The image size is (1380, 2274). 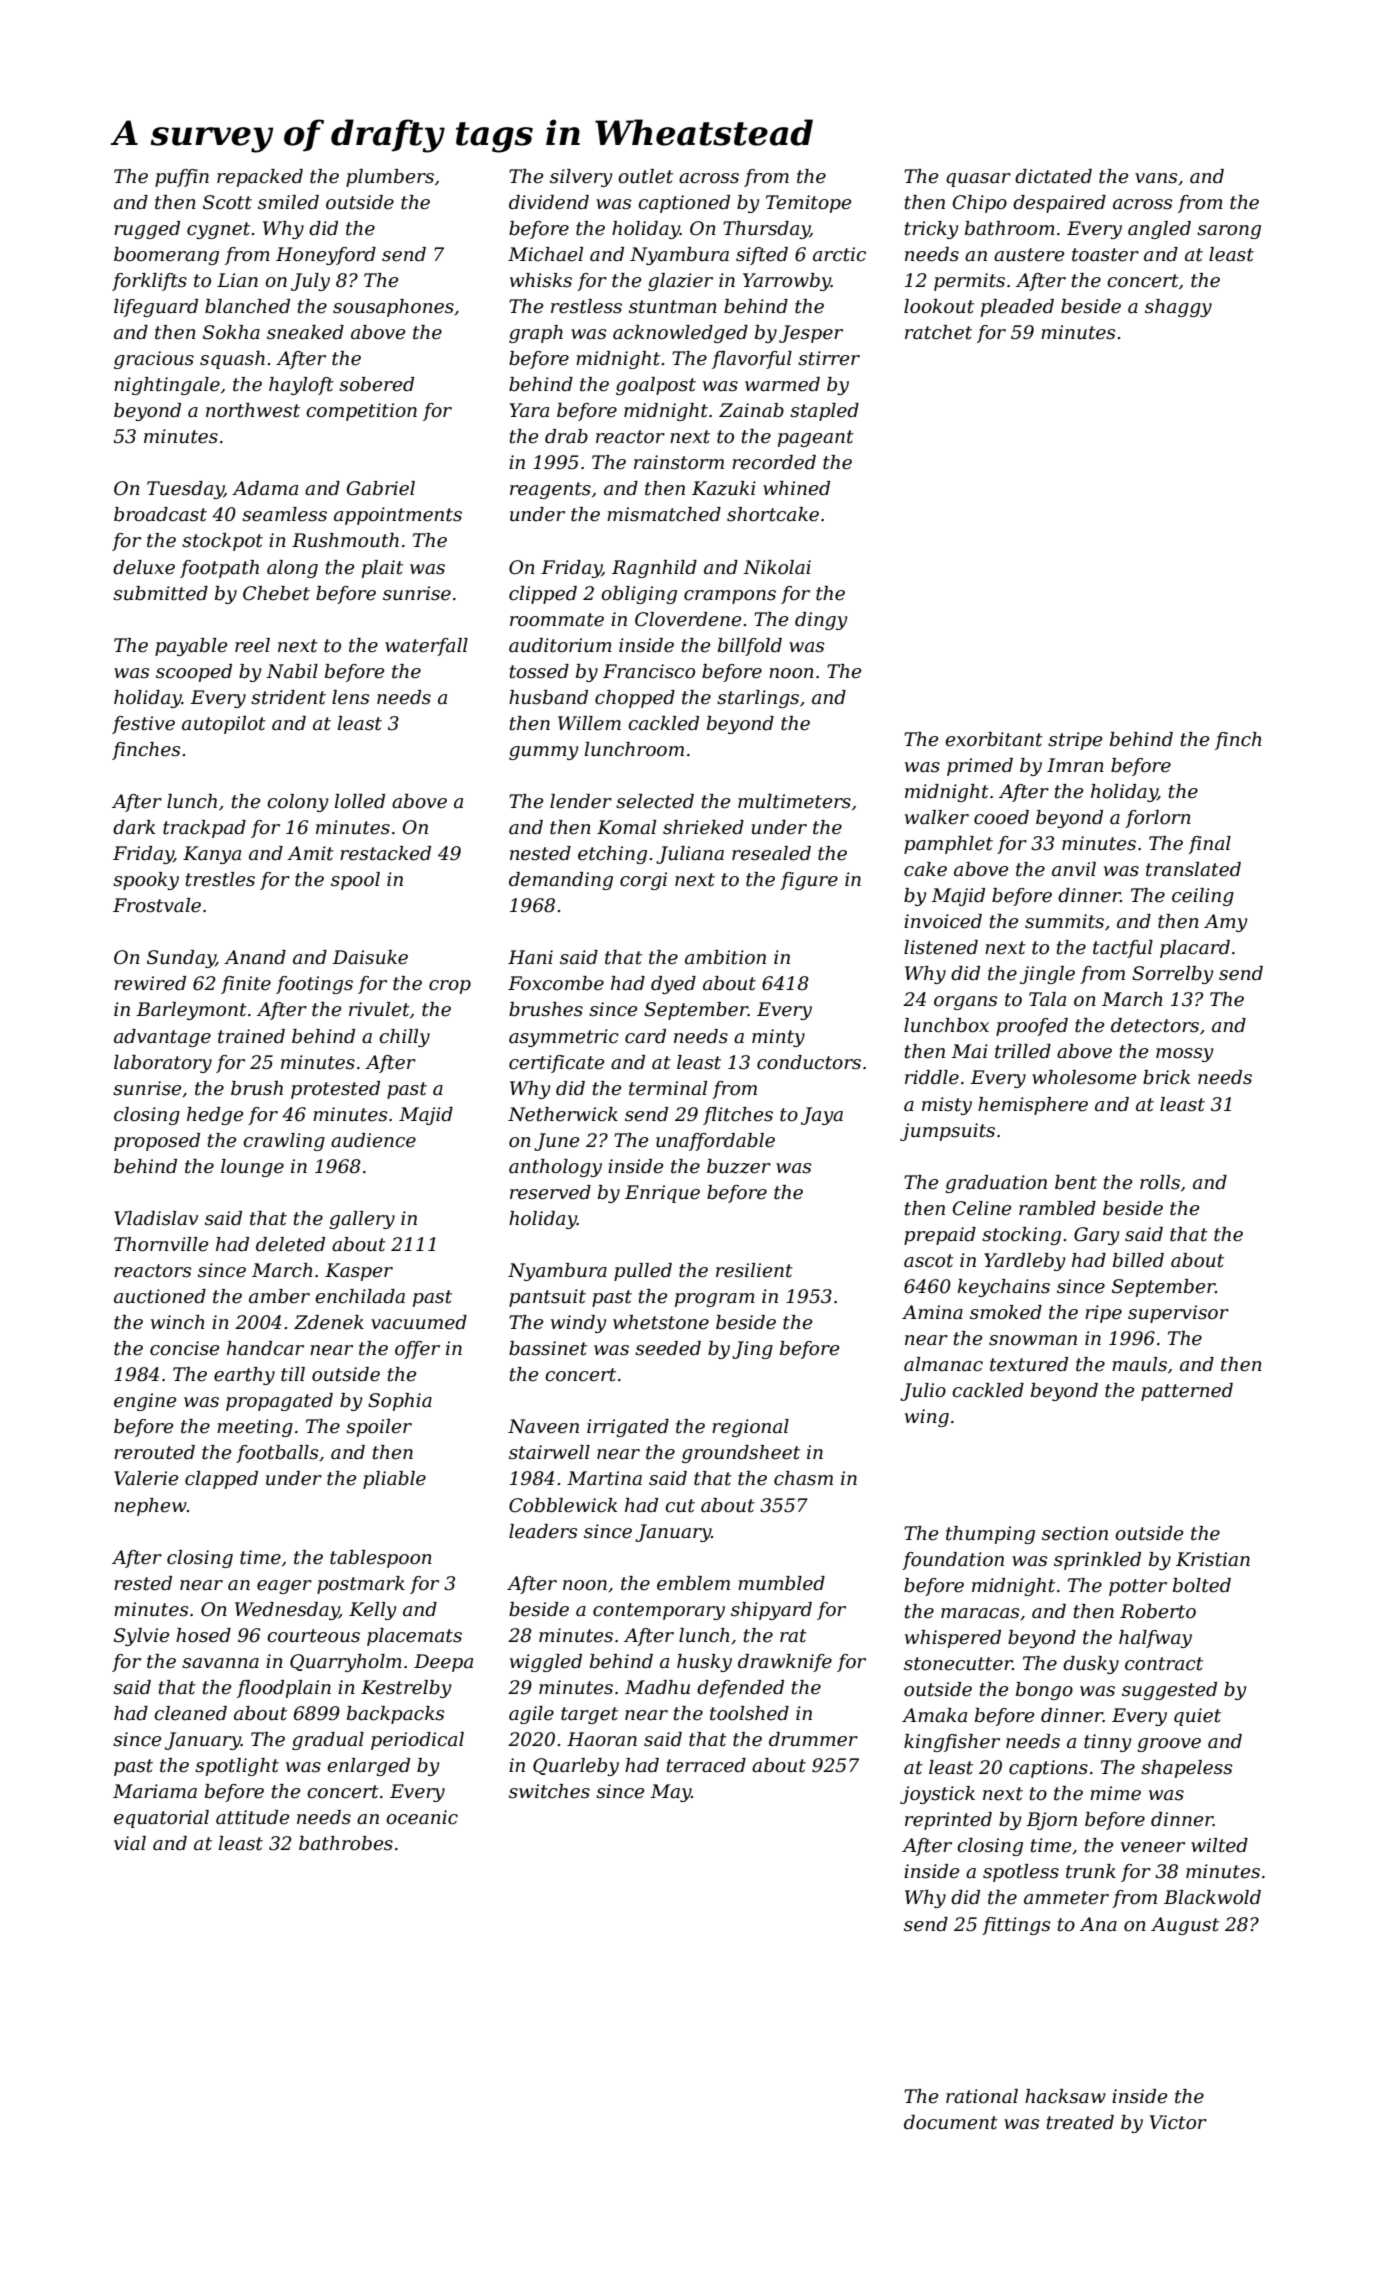 I want to click on outlet, so click(x=645, y=176).
